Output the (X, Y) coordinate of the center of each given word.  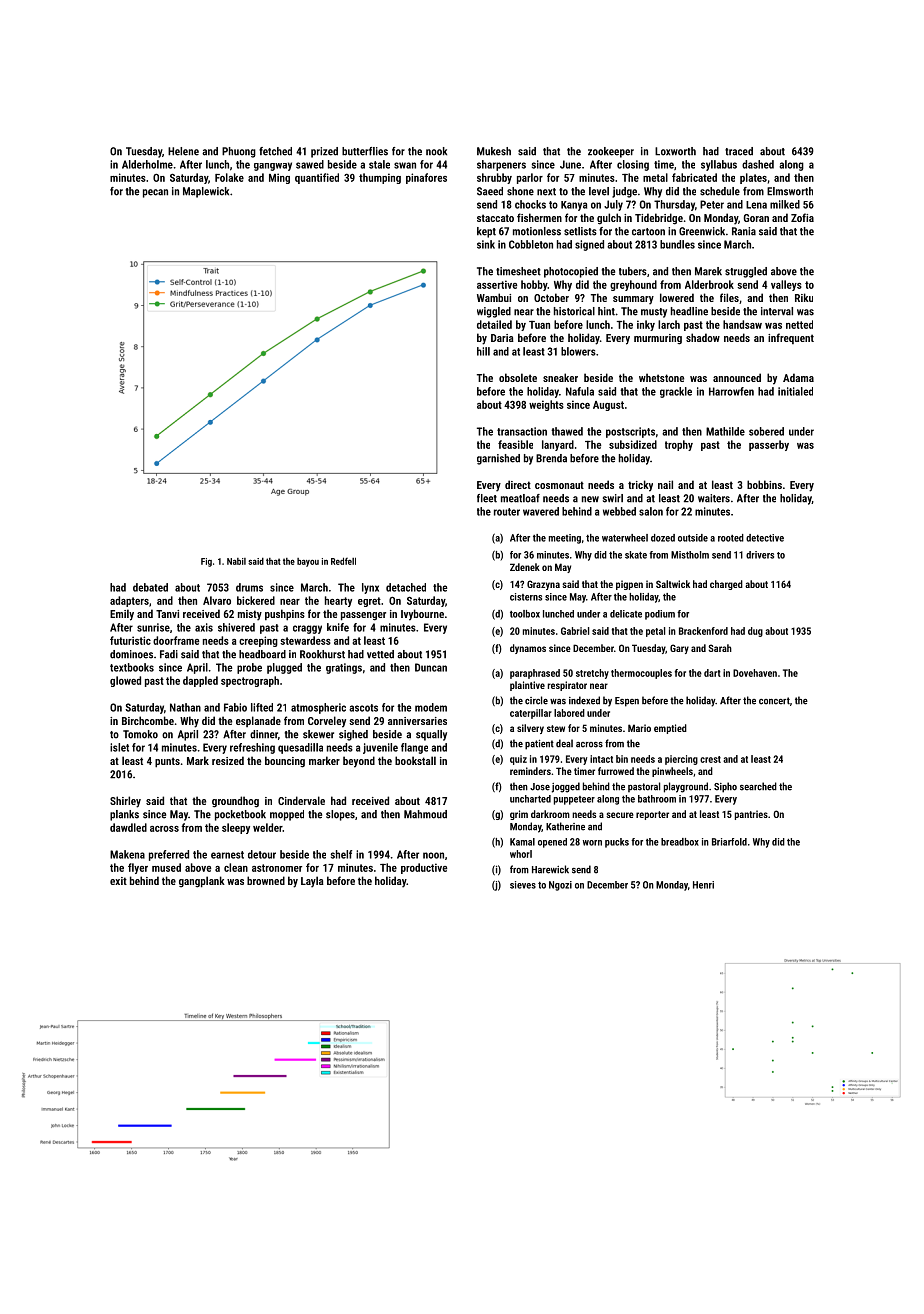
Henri (703, 885)
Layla (312, 882)
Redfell (343, 561)
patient (539, 745)
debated (150, 587)
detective (765, 538)
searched (758, 786)
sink (486, 244)
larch (669, 324)
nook (436, 151)
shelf (341, 854)
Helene (183, 151)
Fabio (235, 707)
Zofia (802, 217)
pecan (155, 193)
